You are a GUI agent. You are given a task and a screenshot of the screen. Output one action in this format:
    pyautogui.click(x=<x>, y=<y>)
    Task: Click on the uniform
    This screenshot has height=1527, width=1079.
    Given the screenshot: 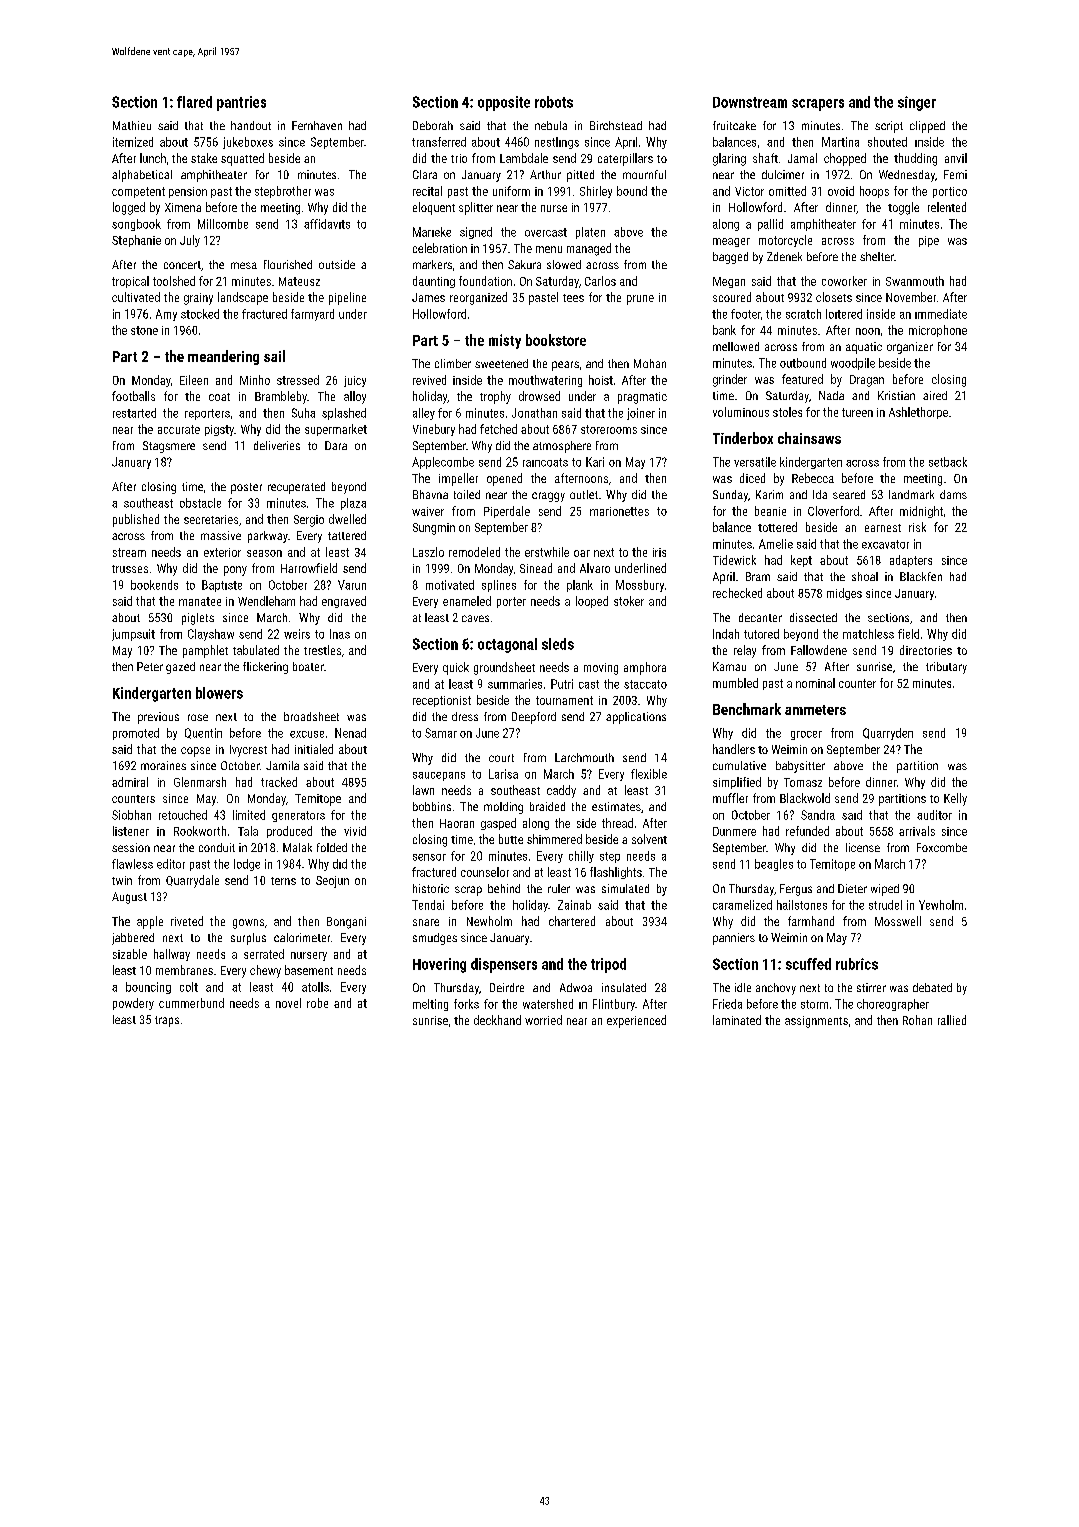 What is the action you would take?
    pyautogui.click(x=511, y=191)
